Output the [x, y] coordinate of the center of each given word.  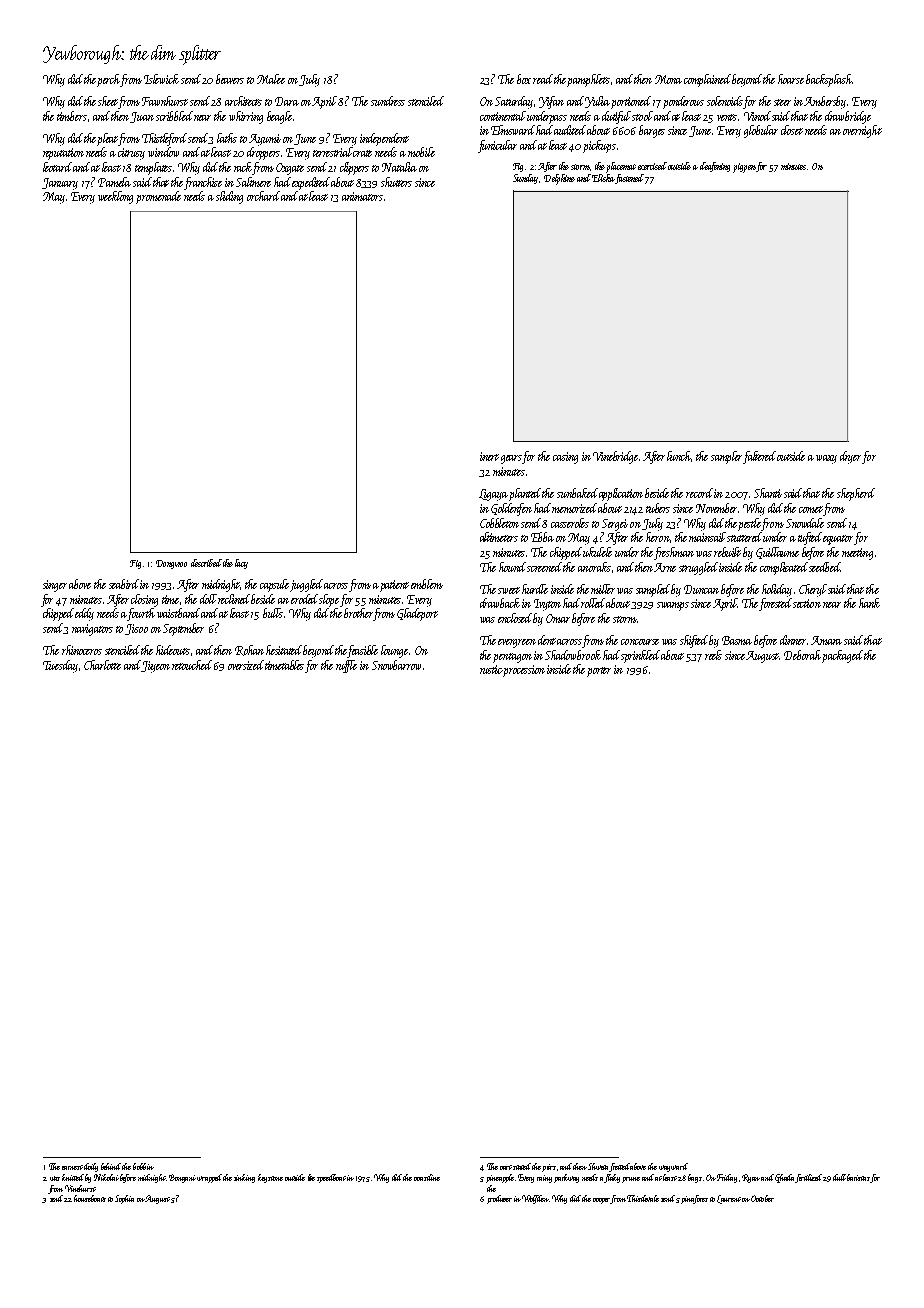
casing [565, 458]
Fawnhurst [165, 101]
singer [55, 586]
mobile [421, 152]
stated [522, 1166]
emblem [427, 584]
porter [599, 672]
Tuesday [60, 666]
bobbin [143, 1166]
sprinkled [640, 656]
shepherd [856, 494]
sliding [229, 197]
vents [727, 117]
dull [840, 1177]
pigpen [745, 168]
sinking [244, 1178]
